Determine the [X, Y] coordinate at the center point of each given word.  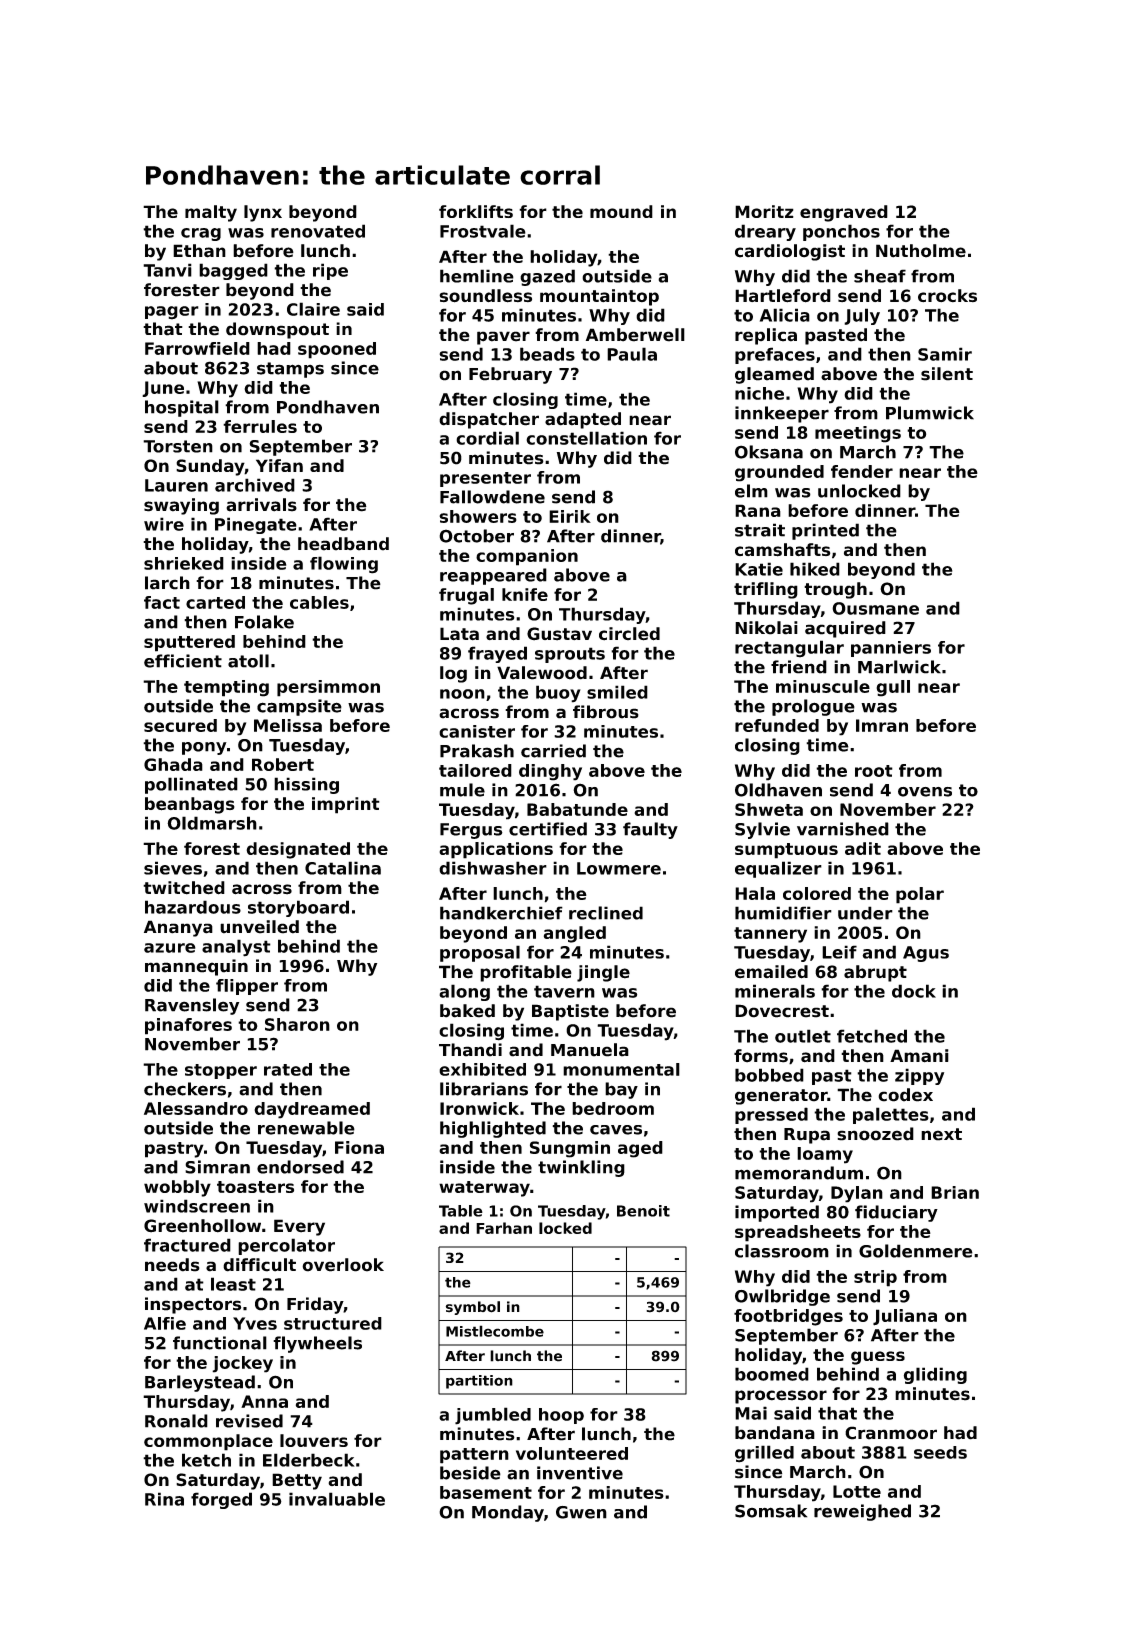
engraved [844, 213]
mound [621, 211]
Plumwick [930, 413]
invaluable [337, 1499]
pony [204, 748]
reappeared [493, 576]
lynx [263, 213]
